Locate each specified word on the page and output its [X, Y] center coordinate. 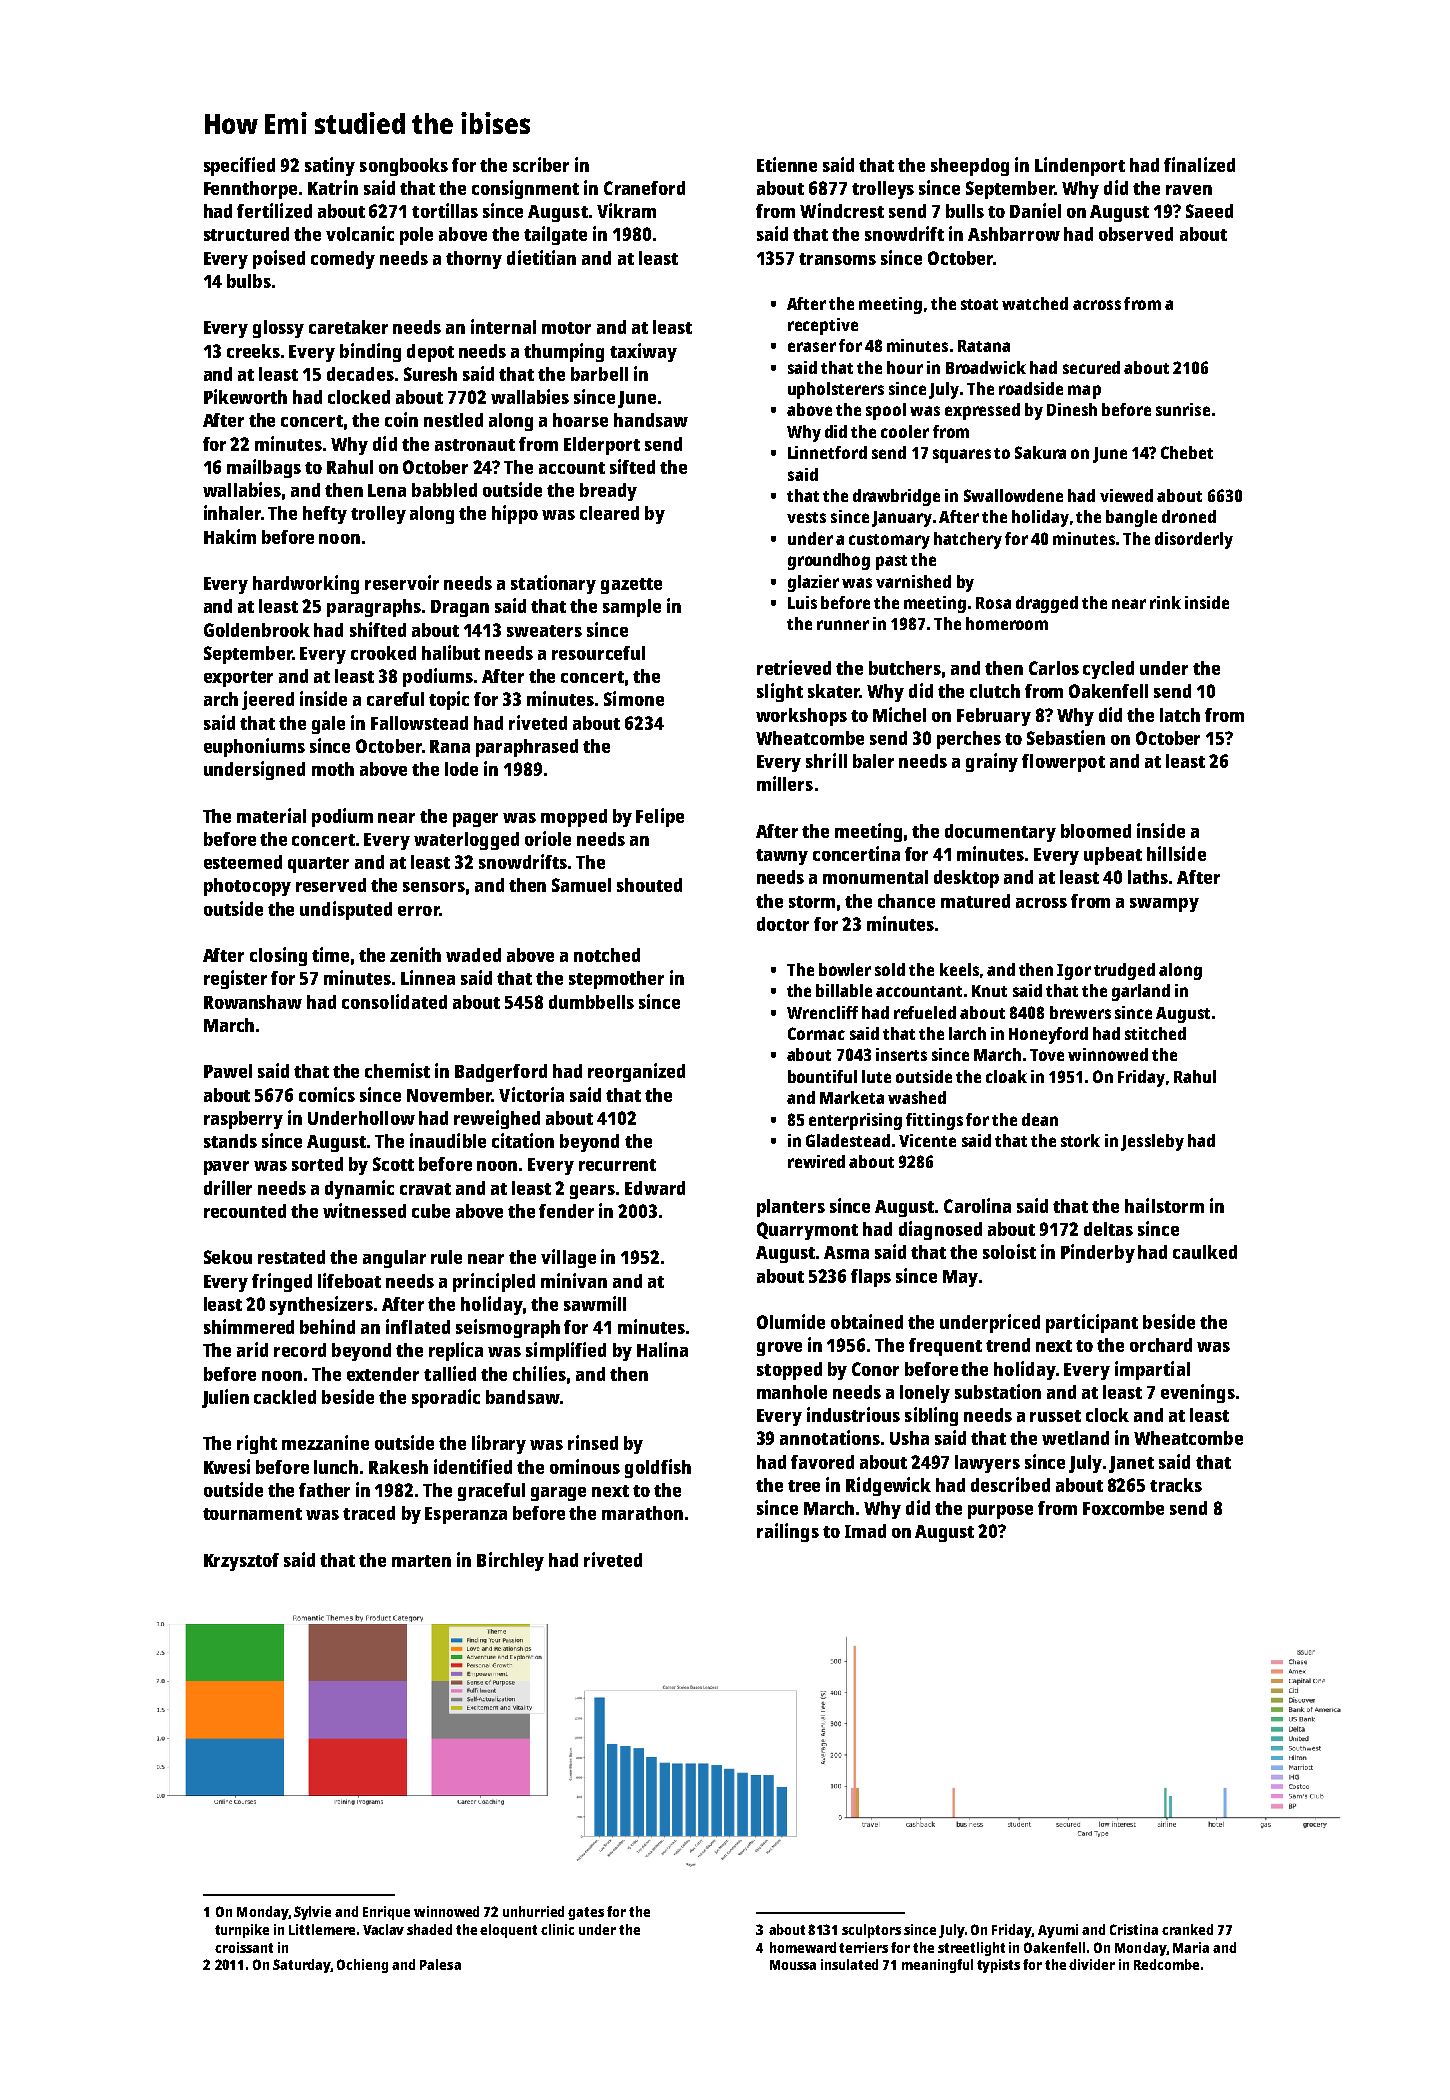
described [1010, 1484]
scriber [541, 164]
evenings [1198, 1393]
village [568, 1258]
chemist [397, 1070]
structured [246, 234]
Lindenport [1080, 166]
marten [421, 1561]
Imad [865, 1531]
